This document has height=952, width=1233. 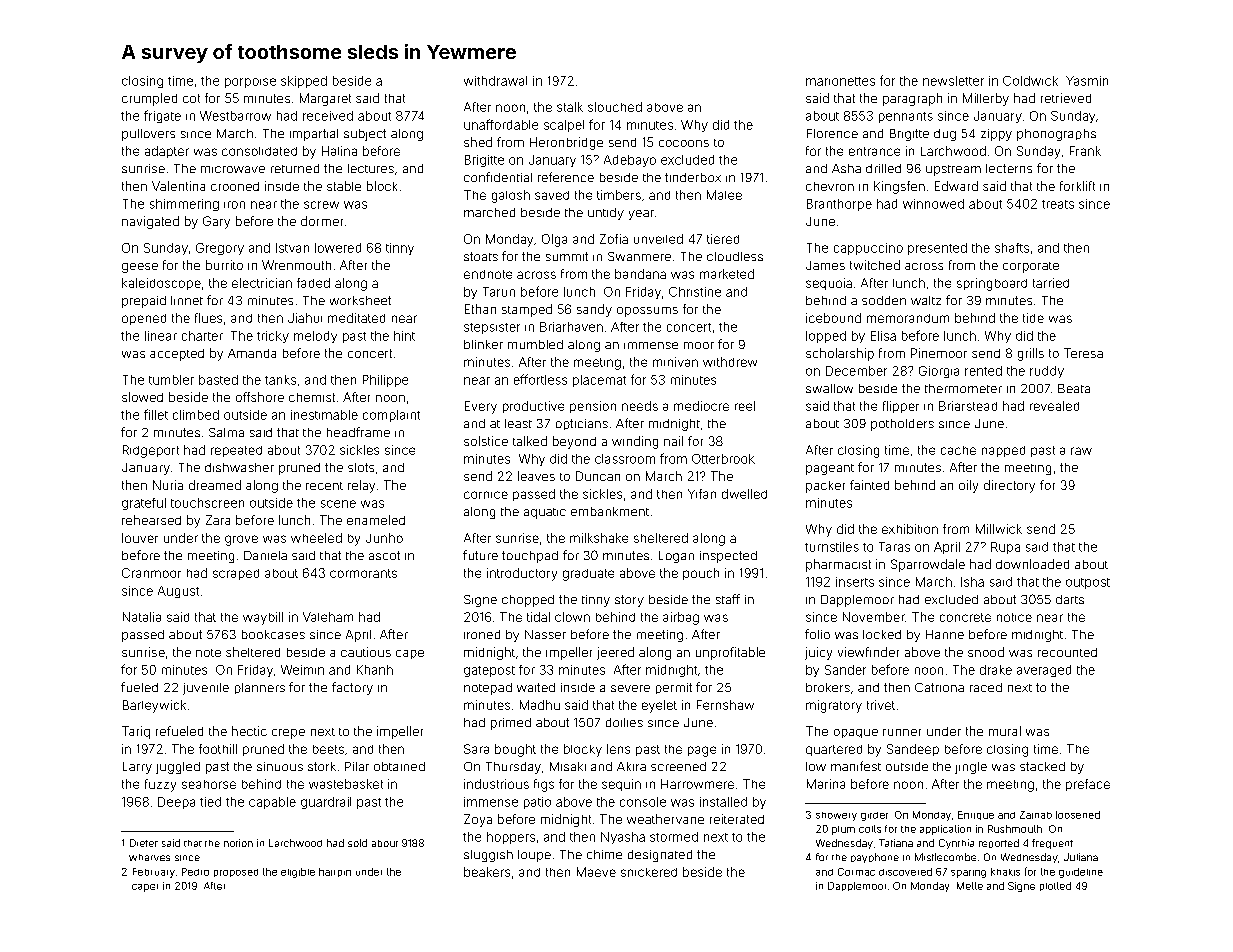 What do you see at coordinates (624, 722) in the document?
I see `doilies` at bounding box center [624, 722].
